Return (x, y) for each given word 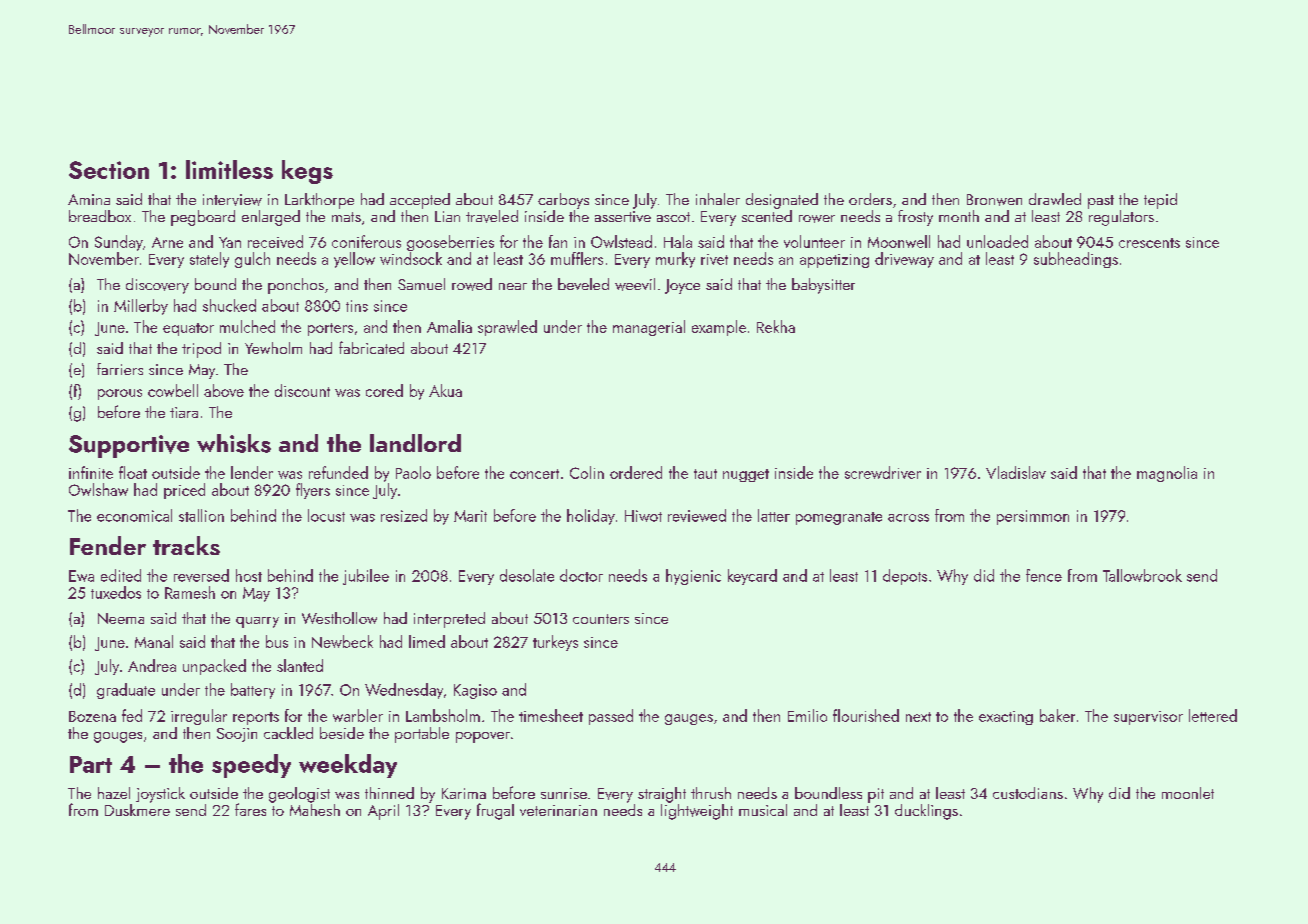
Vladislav (1016, 472)
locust (326, 515)
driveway (904, 260)
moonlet (1188, 793)
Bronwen (994, 200)
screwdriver (883, 472)
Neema (121, 618)
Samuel (421, 284)
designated (782, 201)
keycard (752, 577)
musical (763, 810)
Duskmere (137, 810)
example (719, 328)
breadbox (100, 216)
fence (1044, 575)
